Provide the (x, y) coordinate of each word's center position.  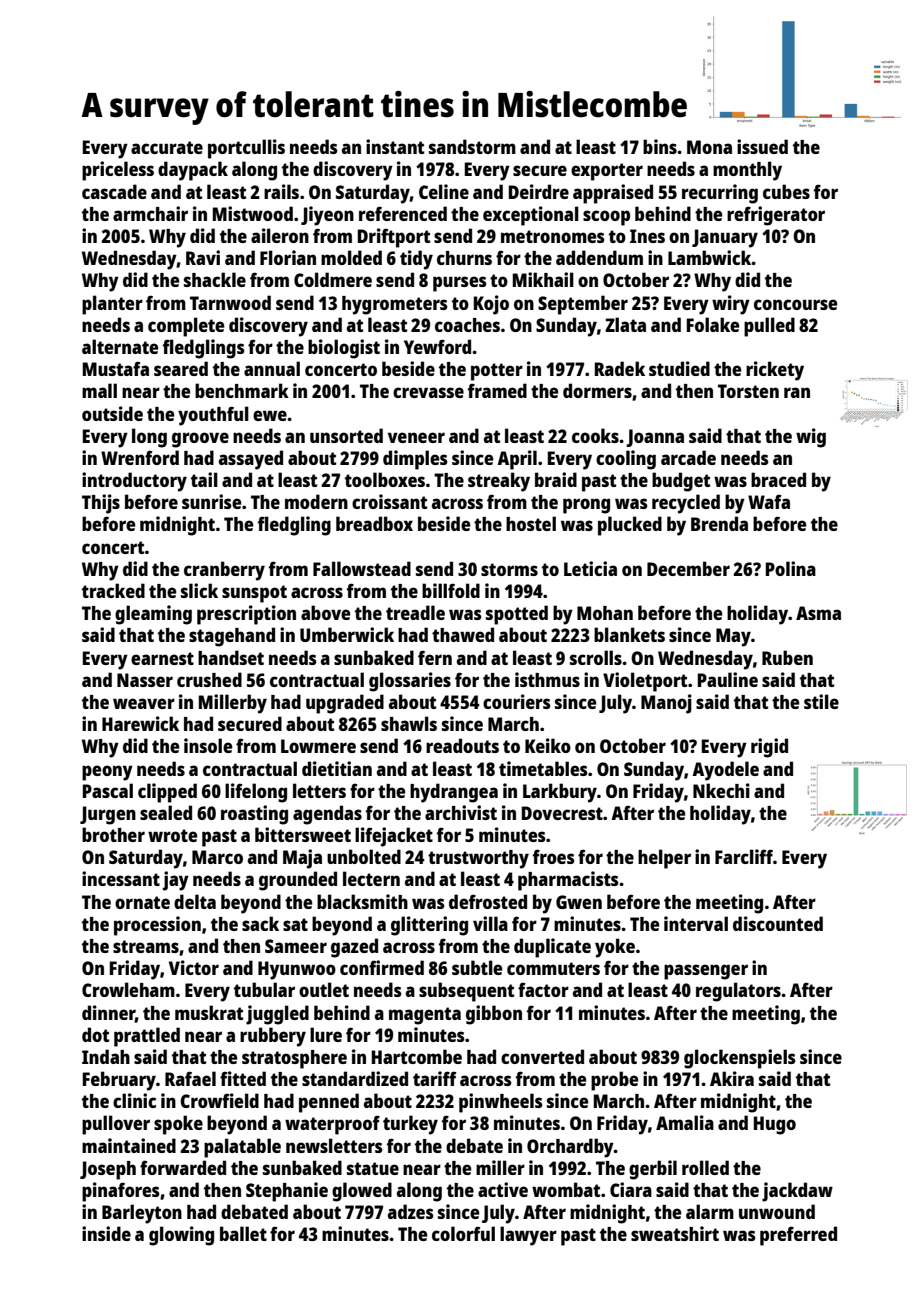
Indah (106, 1056)
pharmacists (568, 881)
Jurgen (108, 815)
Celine (444, 191)
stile (821, 701)
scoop (606, 218)
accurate (167, 147)
